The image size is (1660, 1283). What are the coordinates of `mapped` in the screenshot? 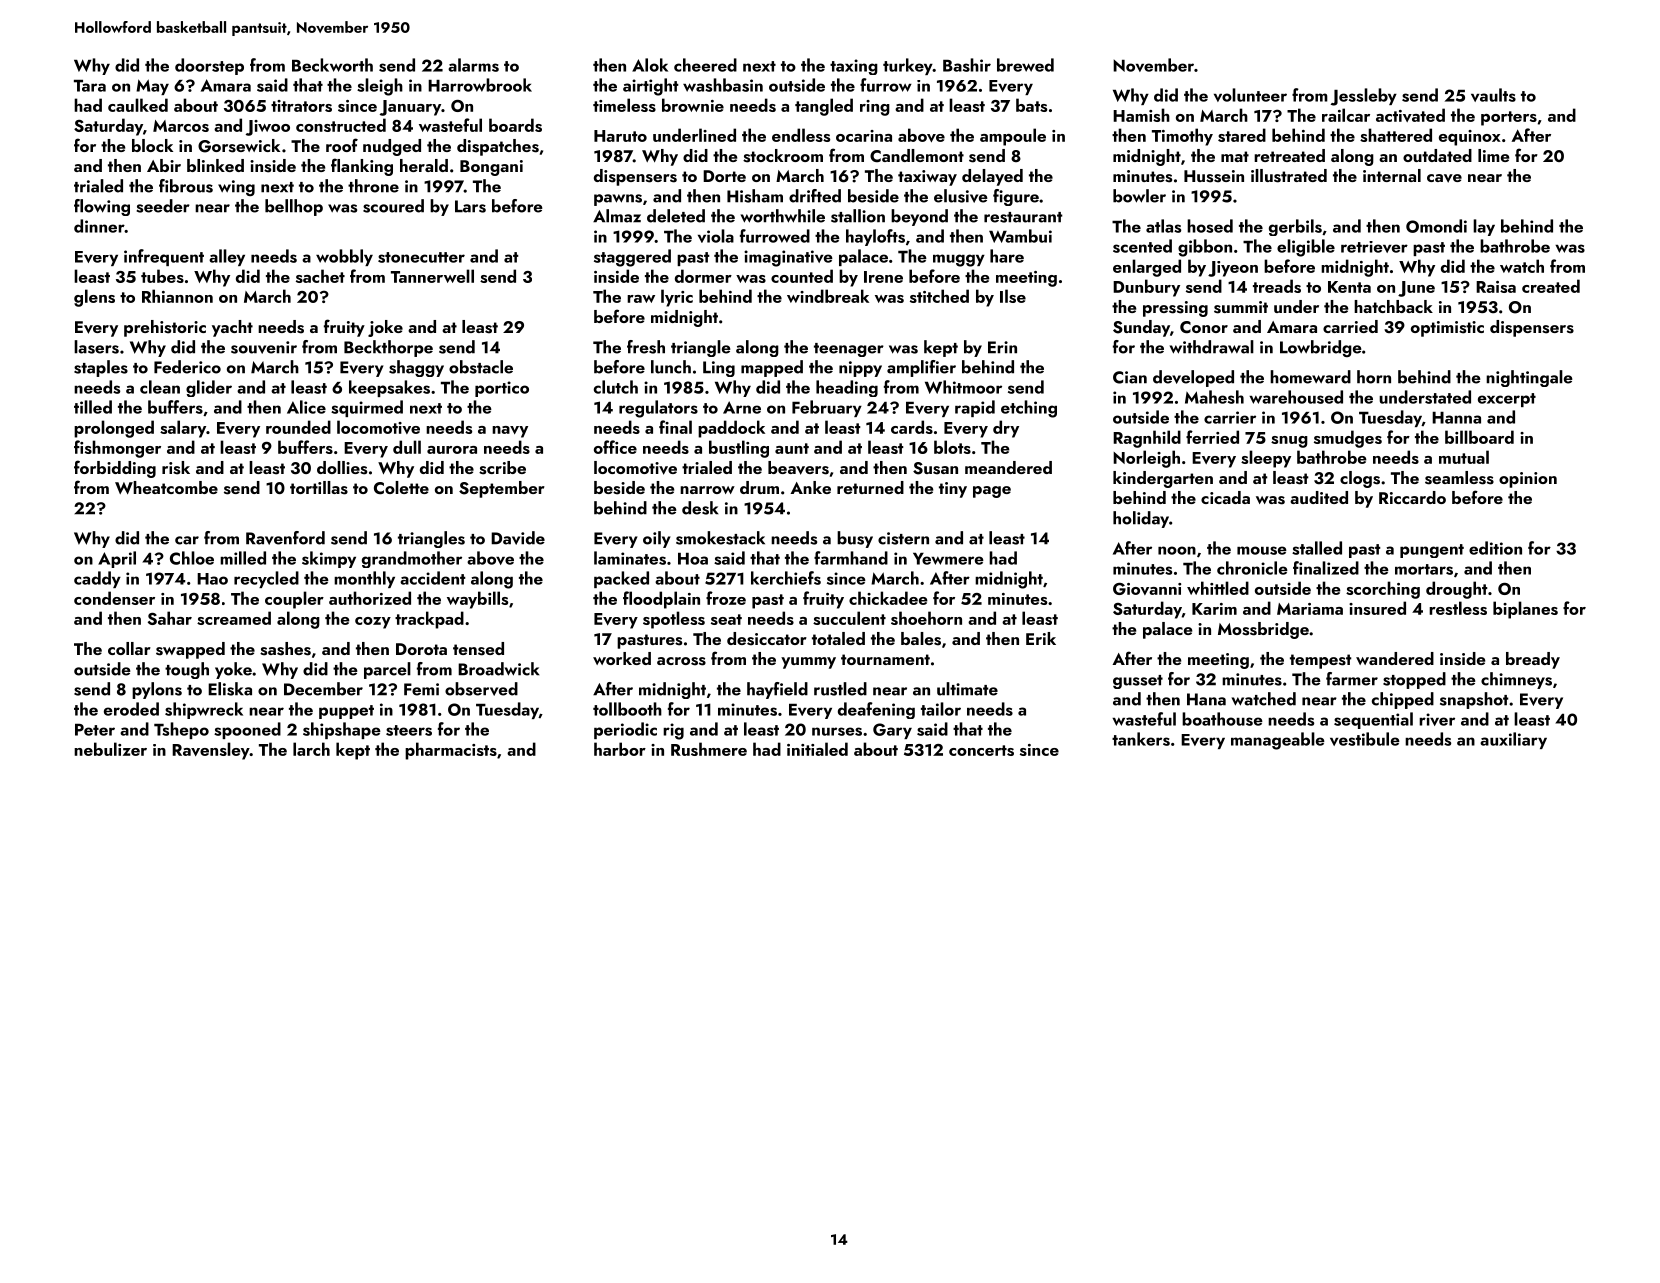 It's located at (772, 368).
